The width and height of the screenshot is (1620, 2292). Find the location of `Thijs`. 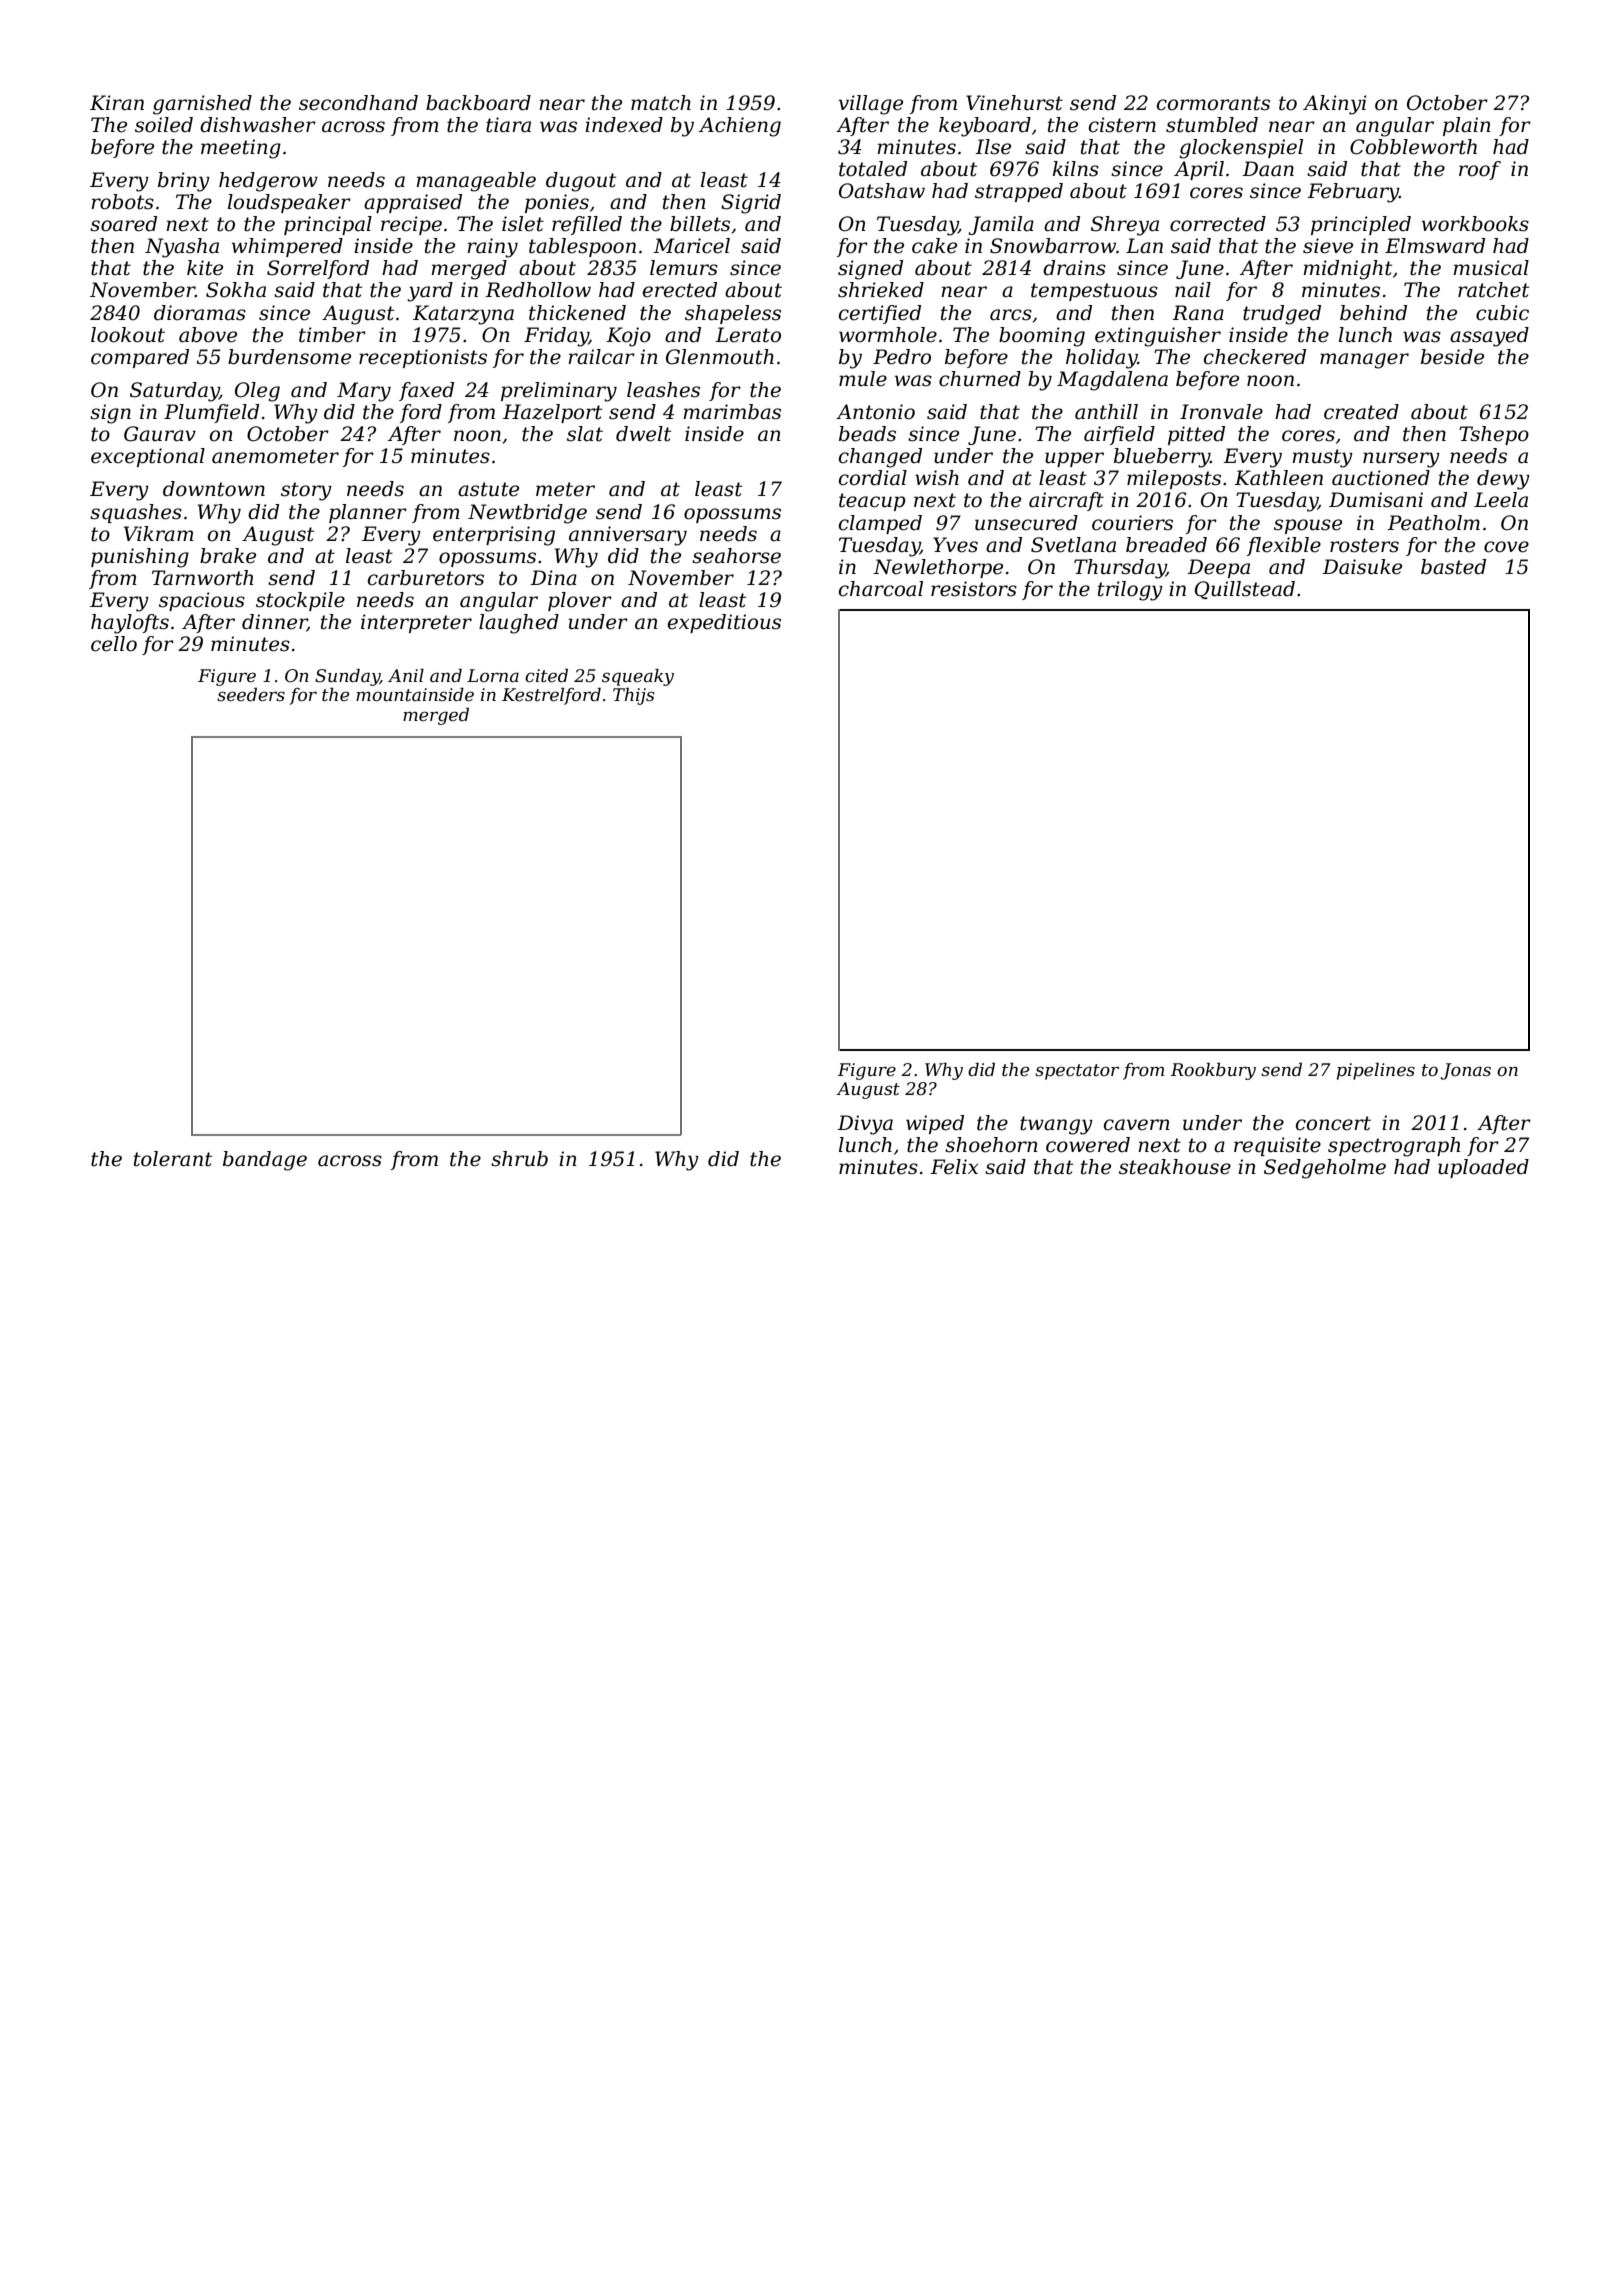

Thijs is located at coordinates (633, 696).
